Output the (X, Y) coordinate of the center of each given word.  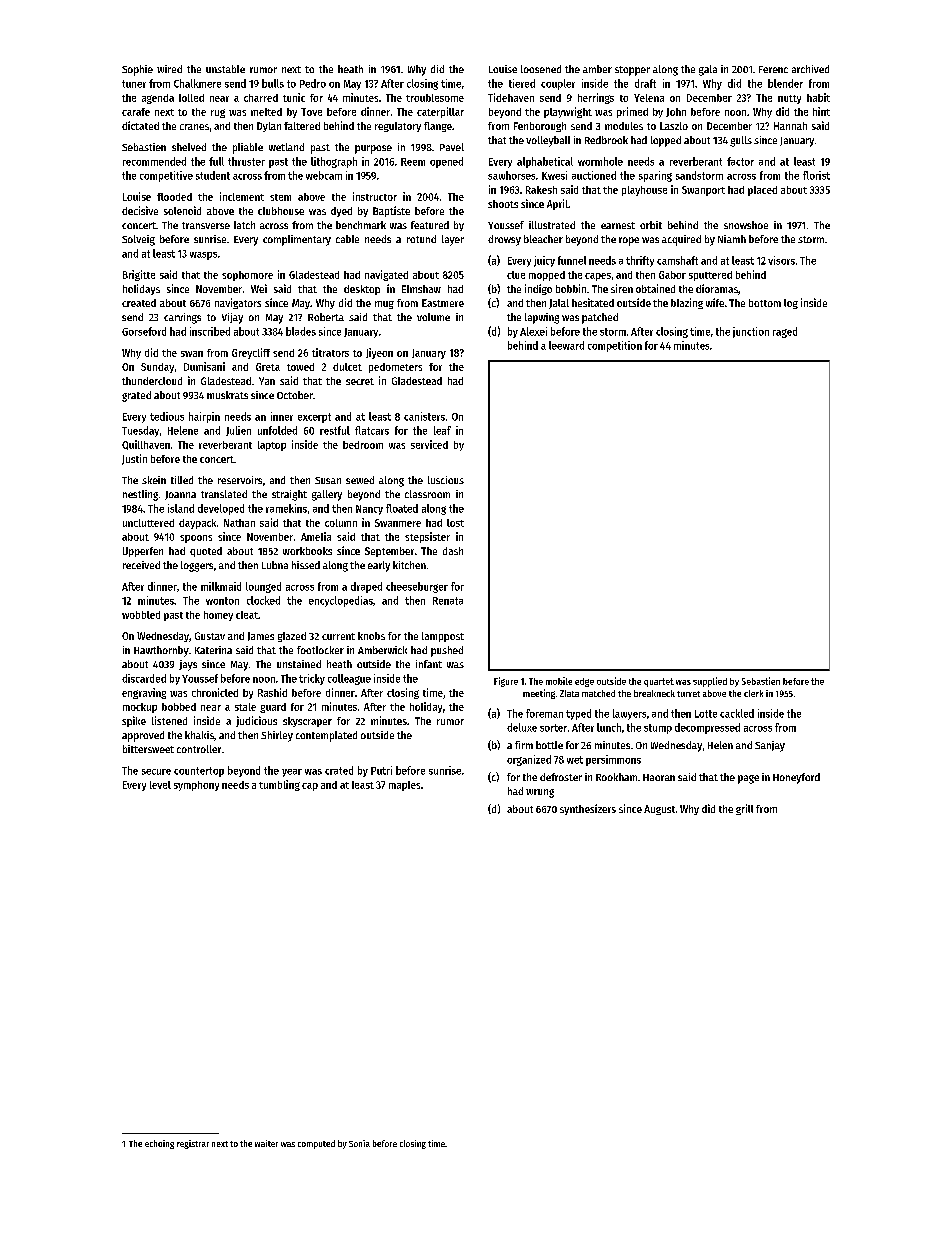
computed (316, 1144)
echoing (159, 1144)
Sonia (359, 1143)
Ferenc (773, 69)
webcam (324, 175)
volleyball (548, 141)
